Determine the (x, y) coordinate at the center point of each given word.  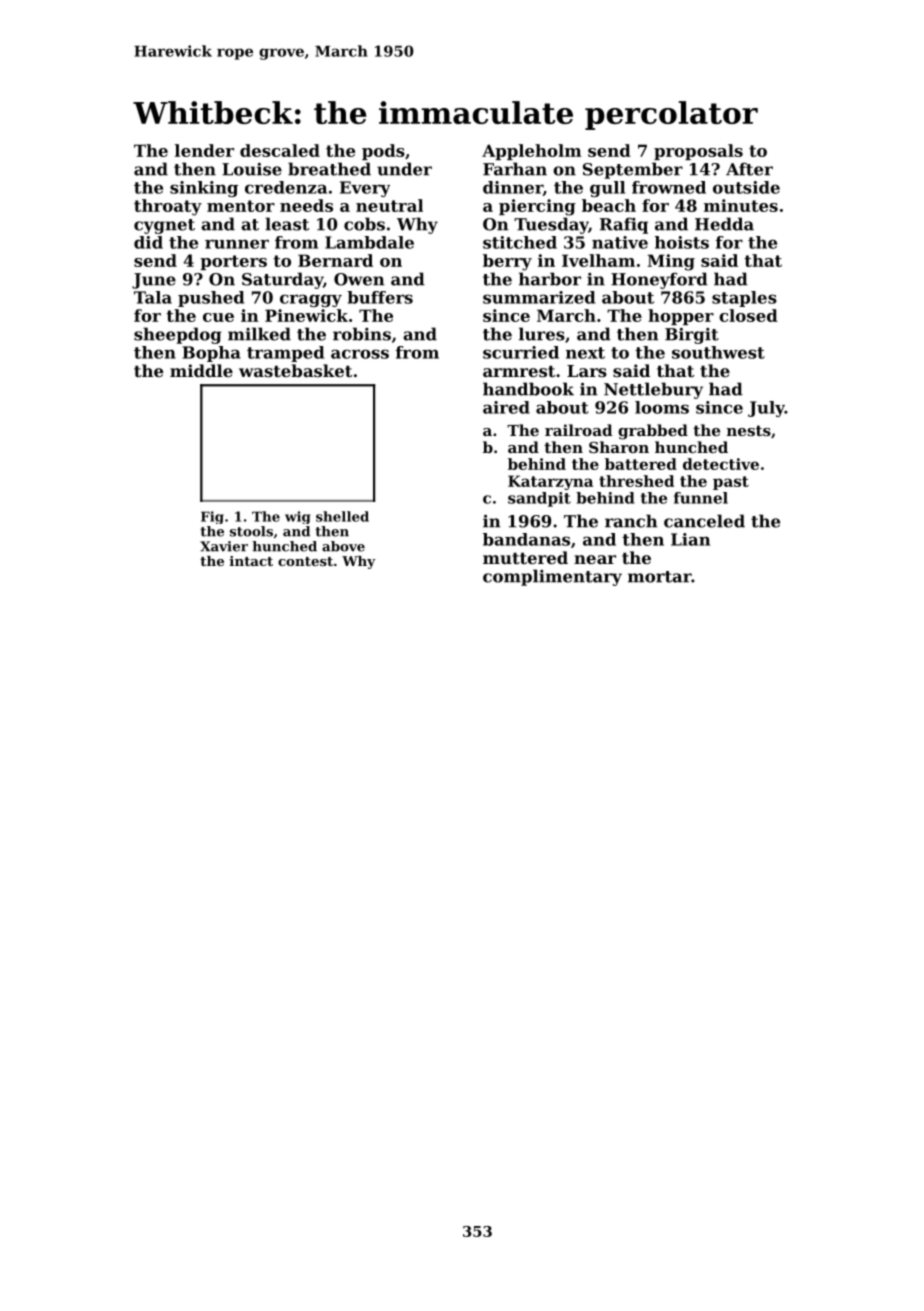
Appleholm (532, 152)
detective (721, 464)
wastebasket (295, 370)
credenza (286, 187)
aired (506, 407)
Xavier (224, 546)
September (633, 170)
